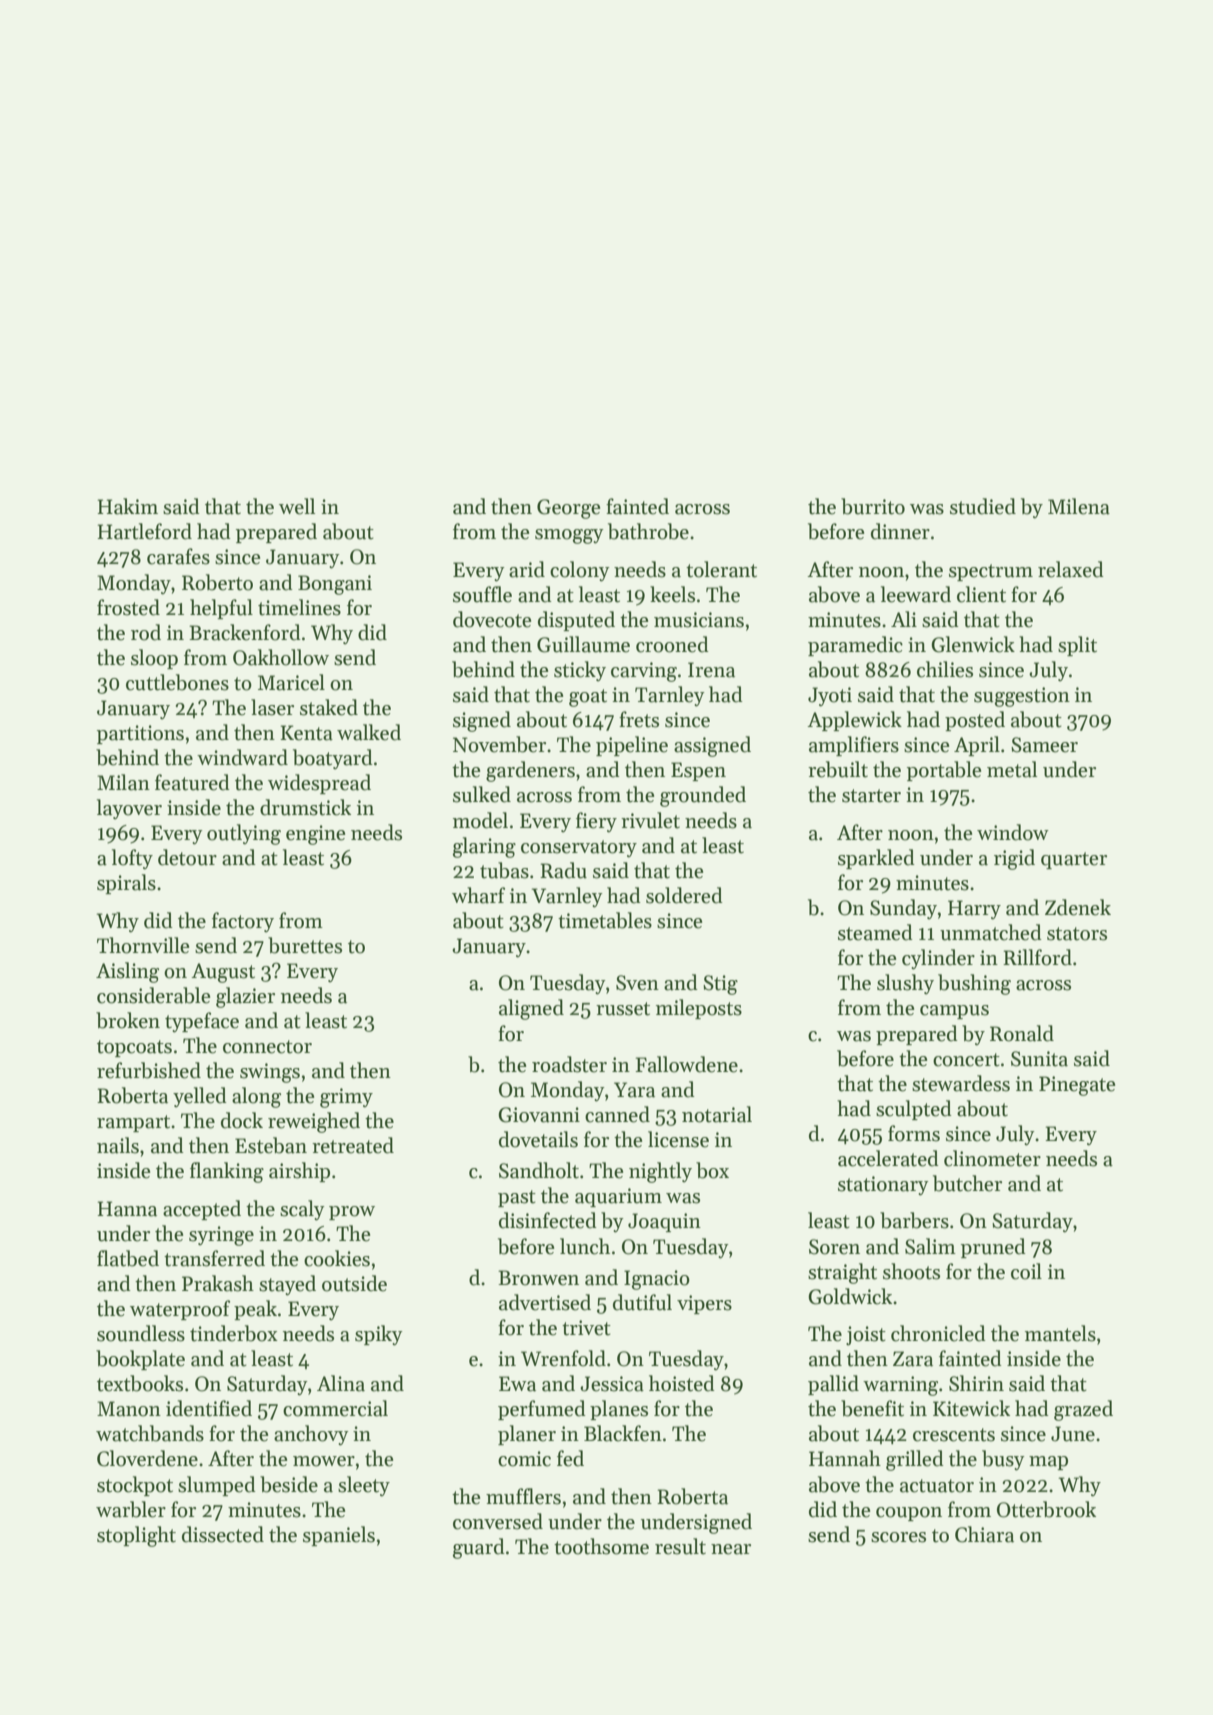 Image resolution: width=1213 pixels, height=1715 pixels. What do you see at coordinates (281, 657) in the screenshot?
I see `Oakhollow` at bounding box center [281, 657].
